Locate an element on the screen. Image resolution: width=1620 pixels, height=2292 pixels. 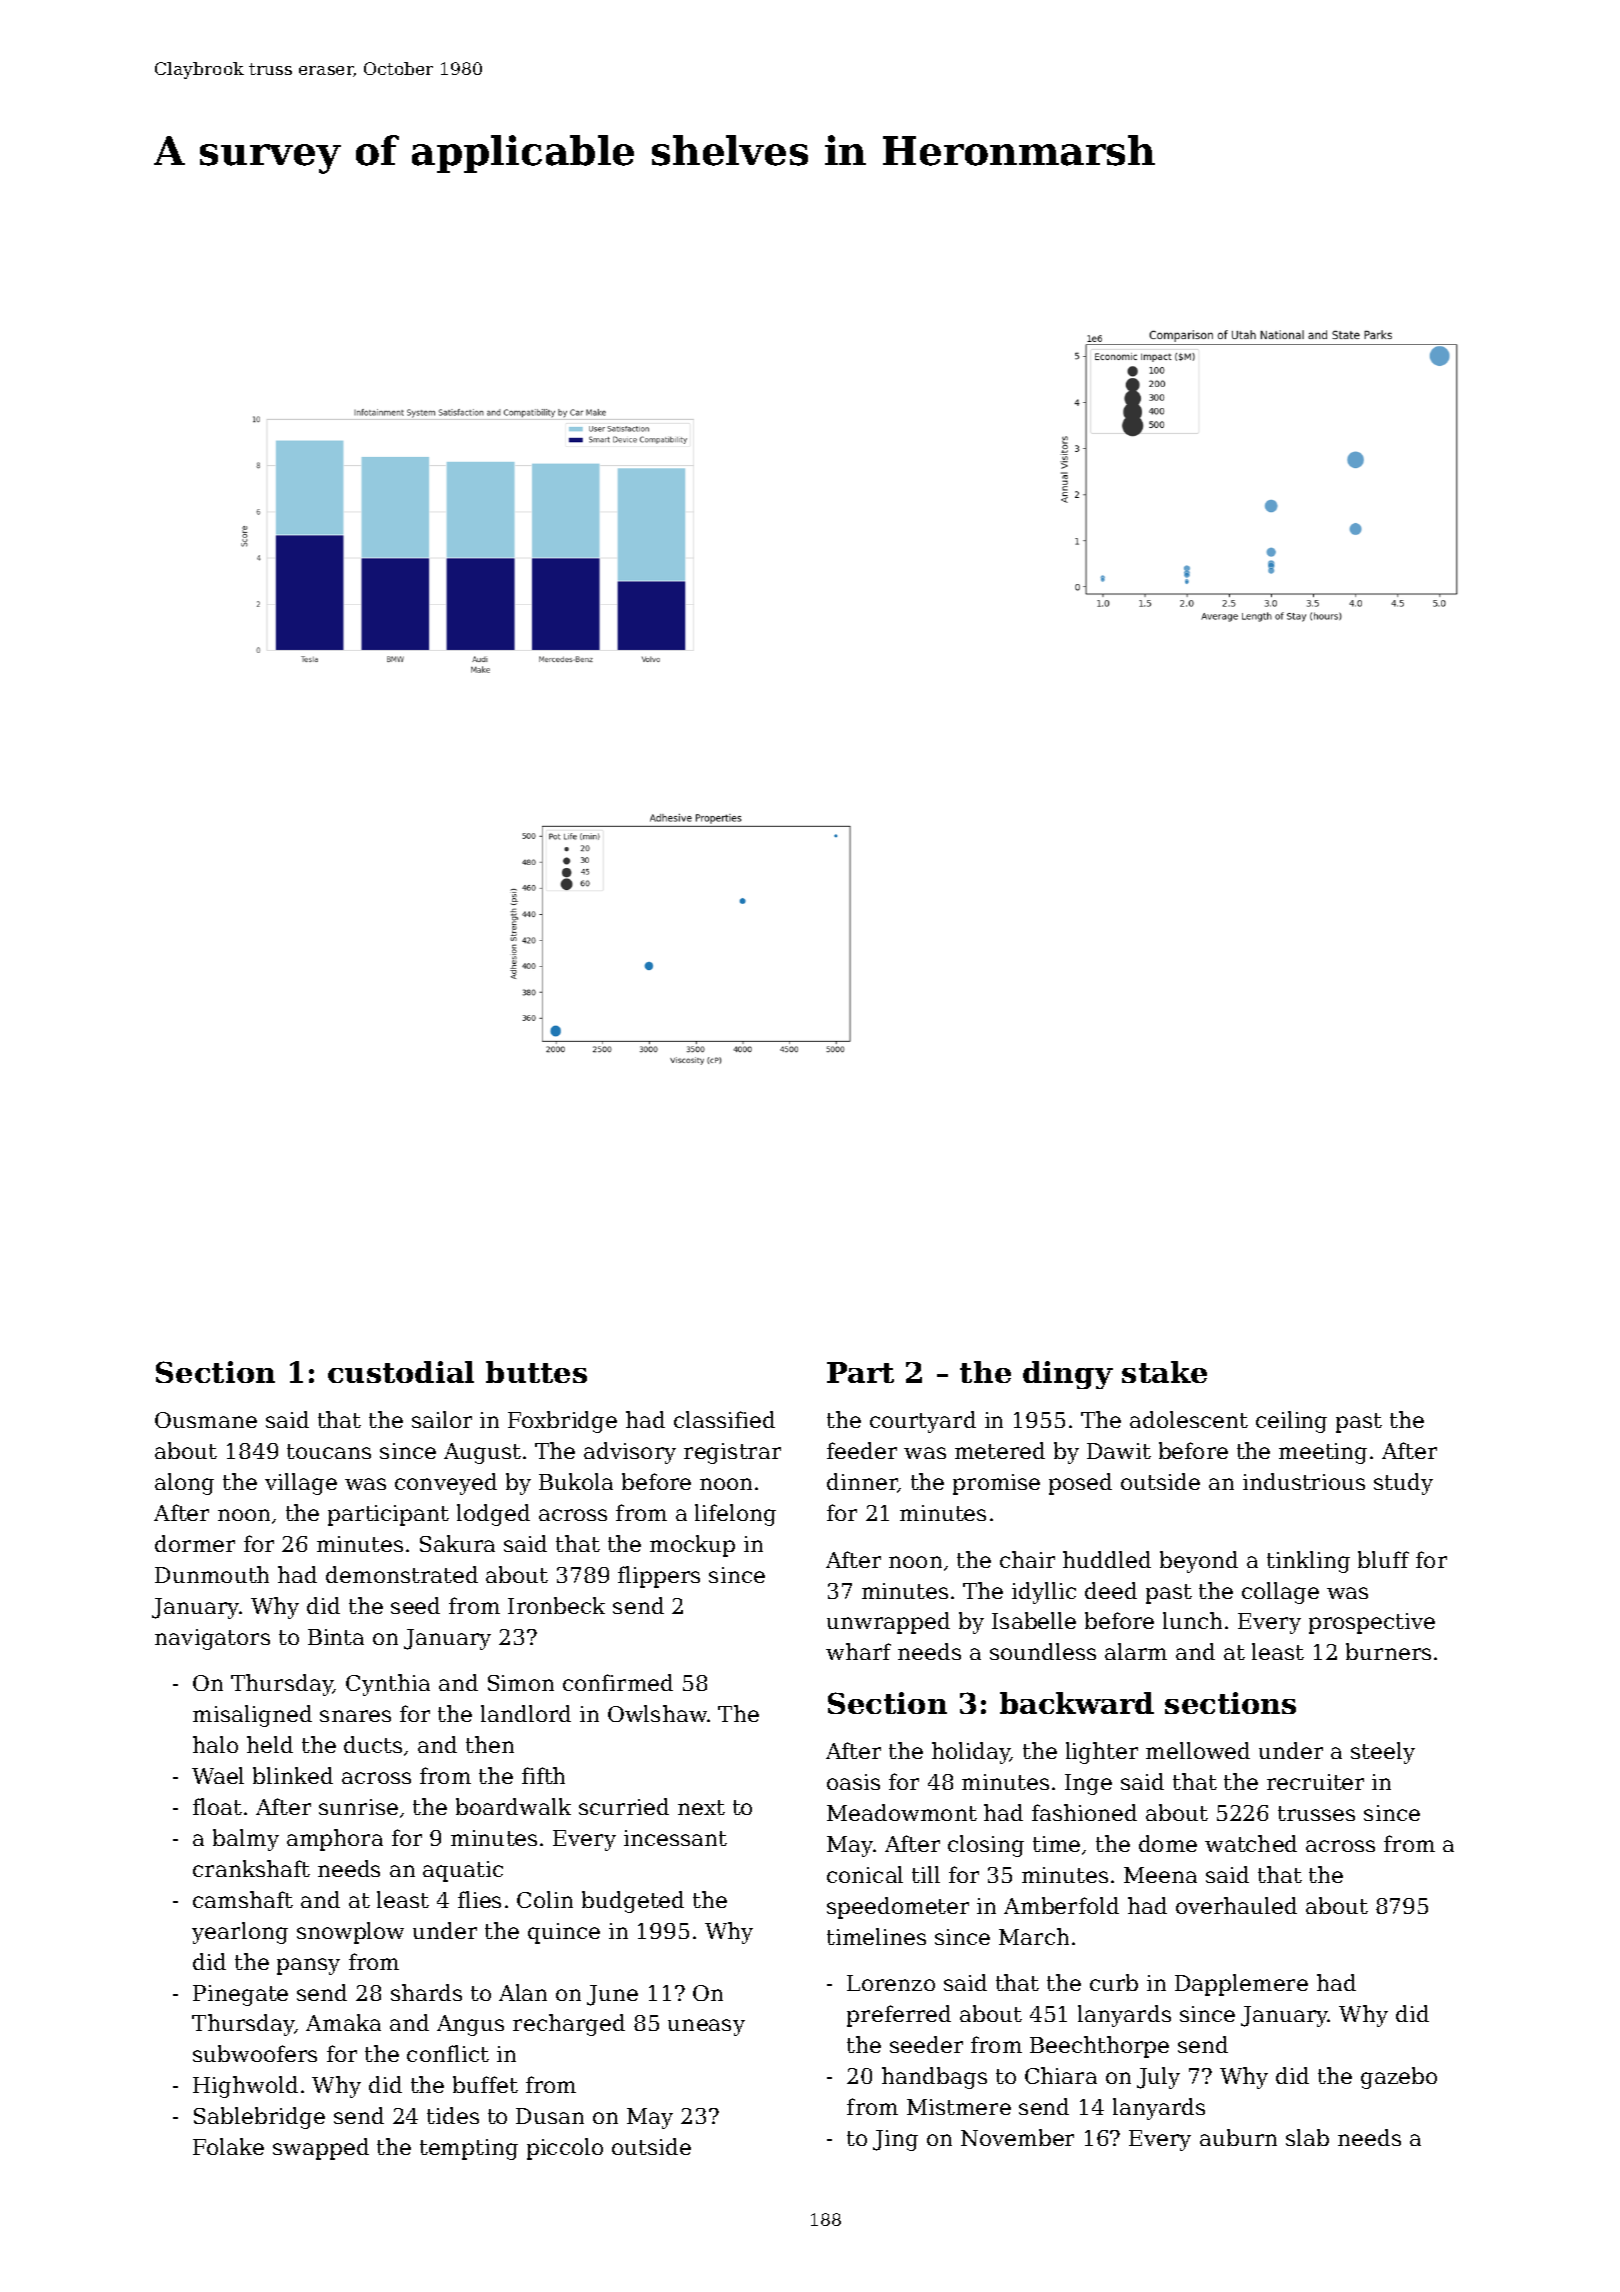
buttes is located at coordinates (536, 1372).
